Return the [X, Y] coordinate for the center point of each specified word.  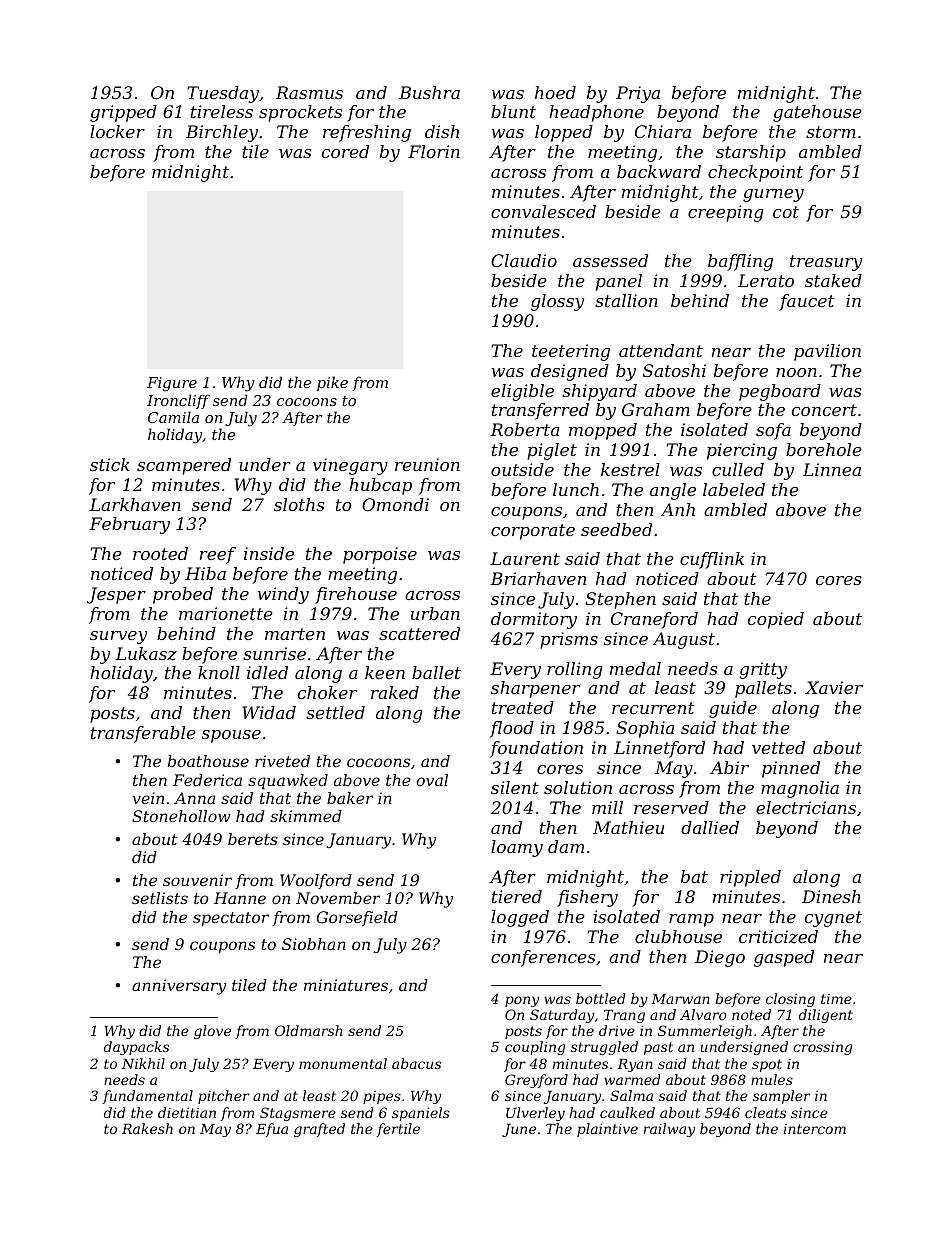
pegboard [780, 392]
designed [570, 372]
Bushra [429, 92]
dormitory [534, 620]
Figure [172, 384]
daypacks [136, 1048]
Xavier [834, 687]
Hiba [205, 573]
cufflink [712, 560]
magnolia [800, 789]
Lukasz [146, 654]
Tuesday [223, 94]
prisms [569, 640]
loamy [517, 848]
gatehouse [817, 113]
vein [148, 798]
